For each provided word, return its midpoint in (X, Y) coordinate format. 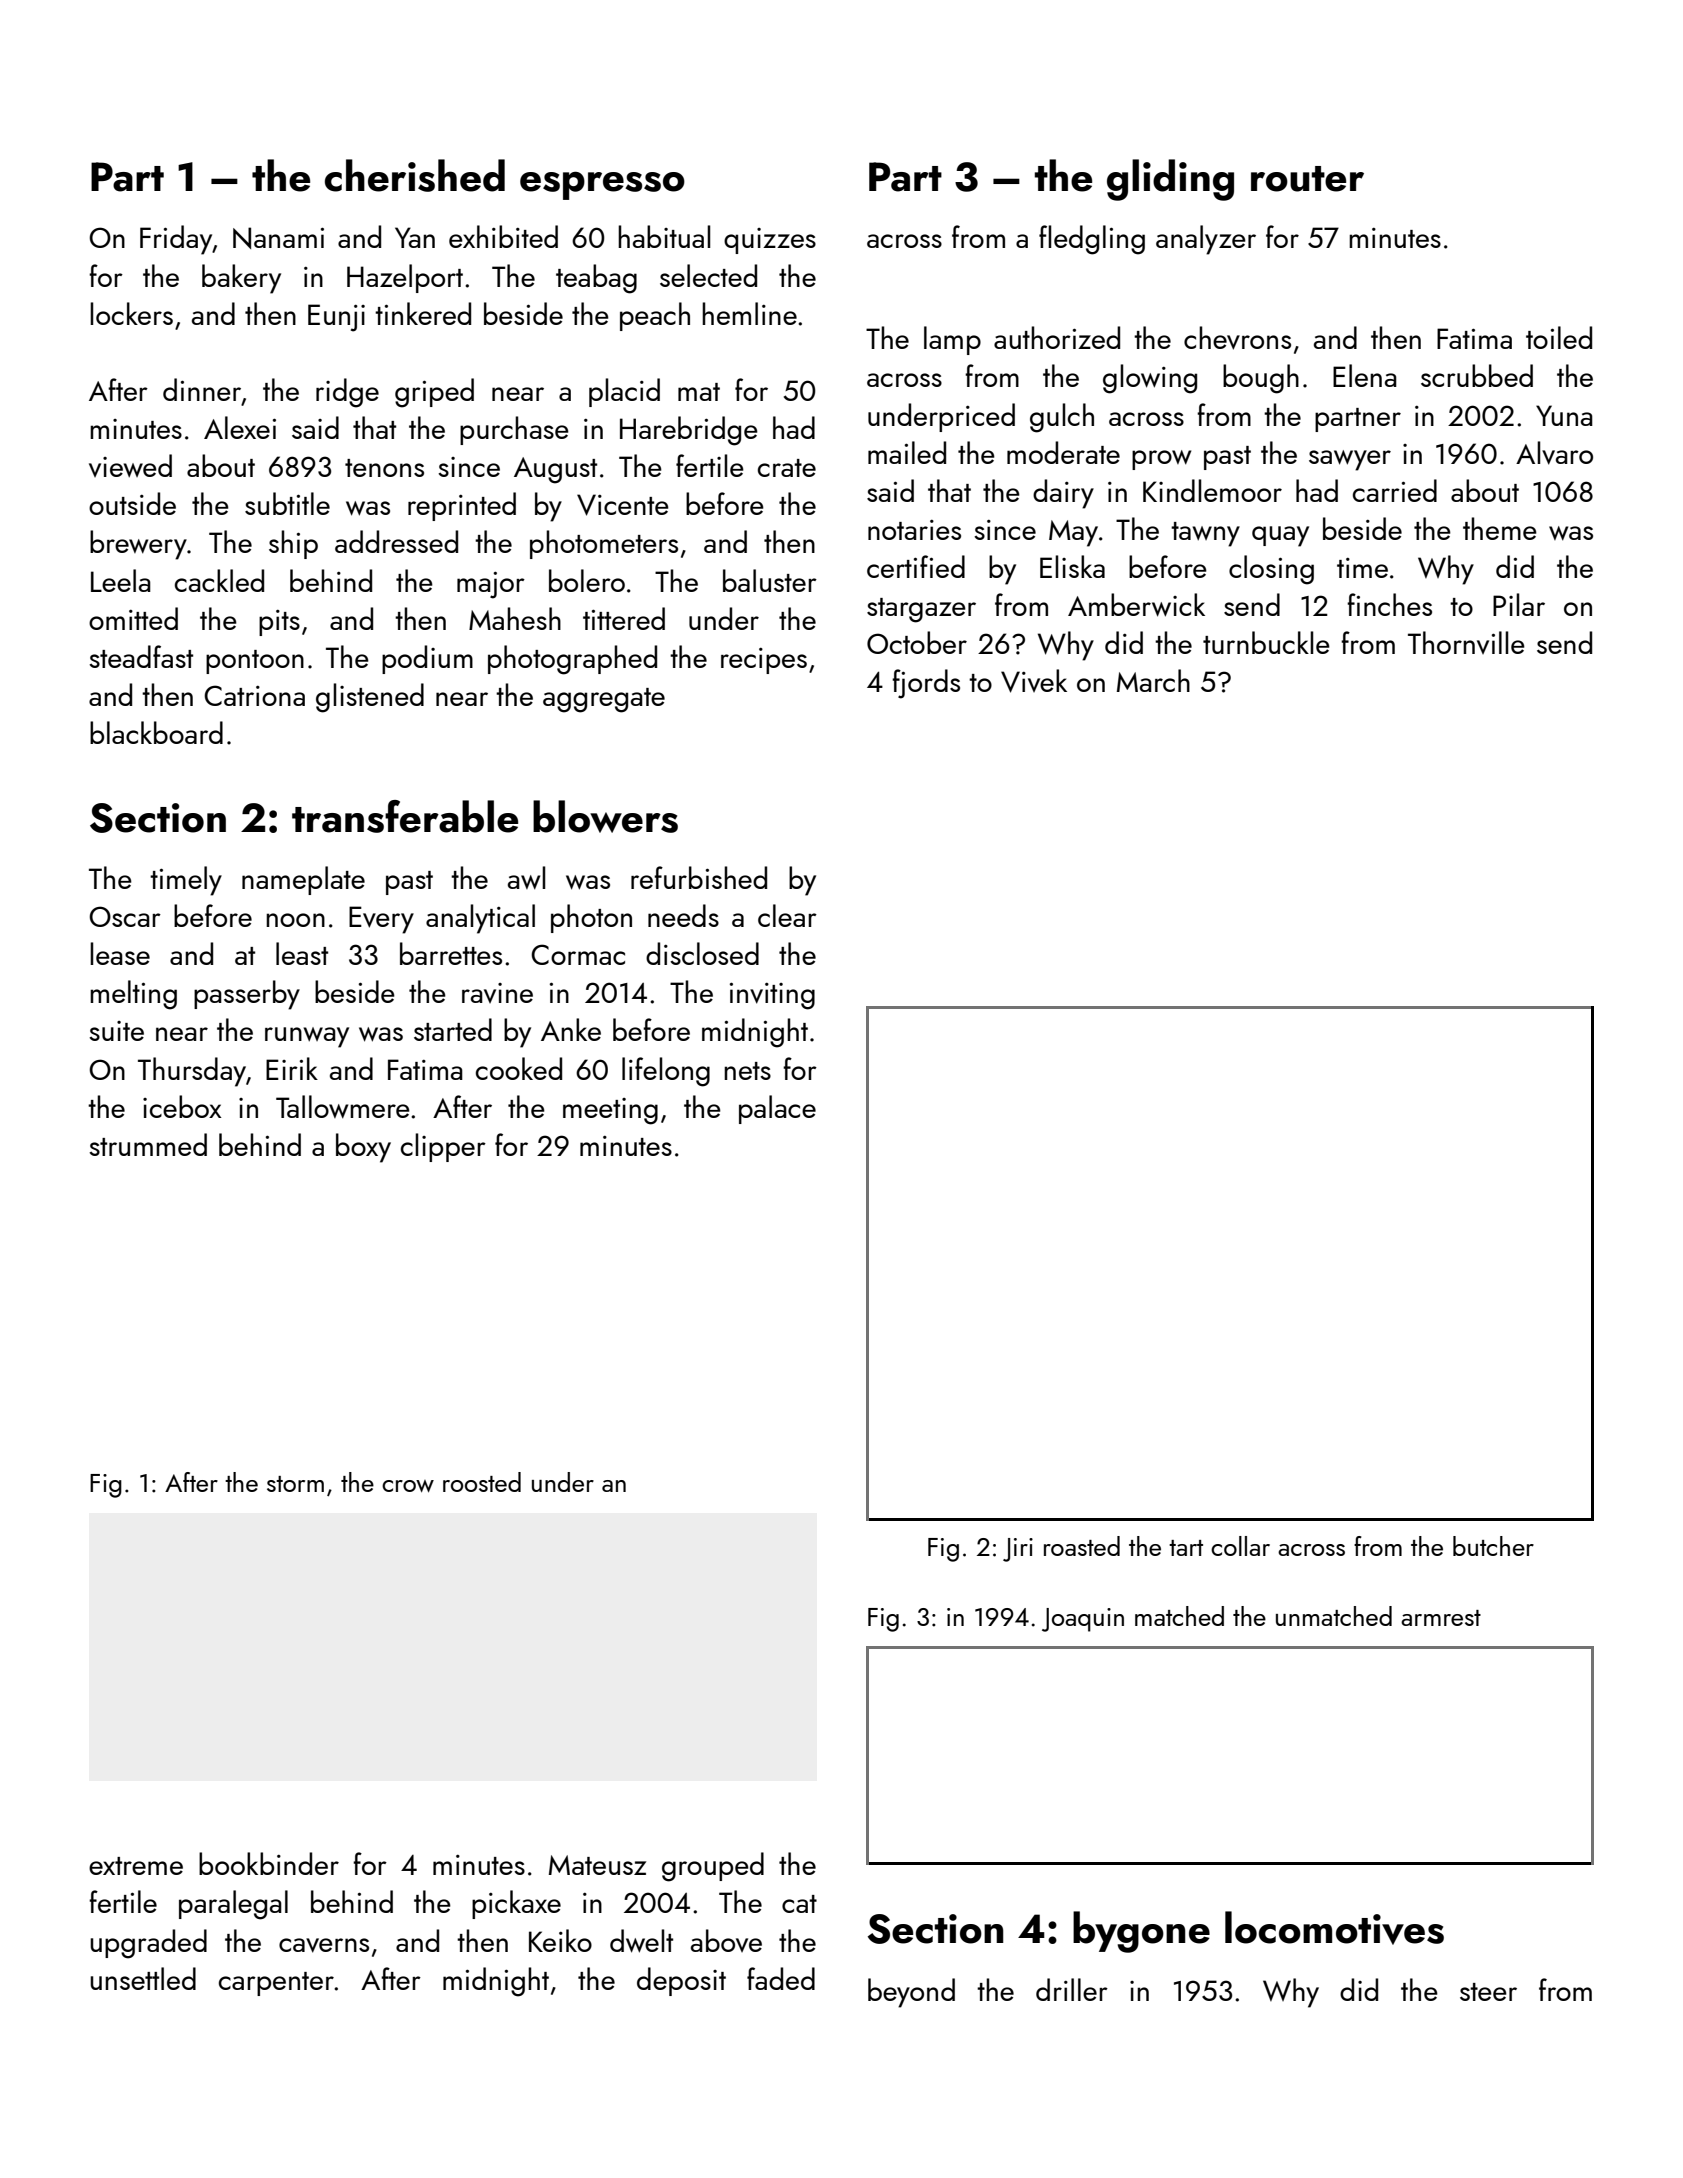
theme (1500, 528)
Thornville (1466, 642)
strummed (148, 1144)
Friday (176, 240)
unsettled (143, 1978)
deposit (681, 1981)
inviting (772, 996)
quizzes (770, 241)
